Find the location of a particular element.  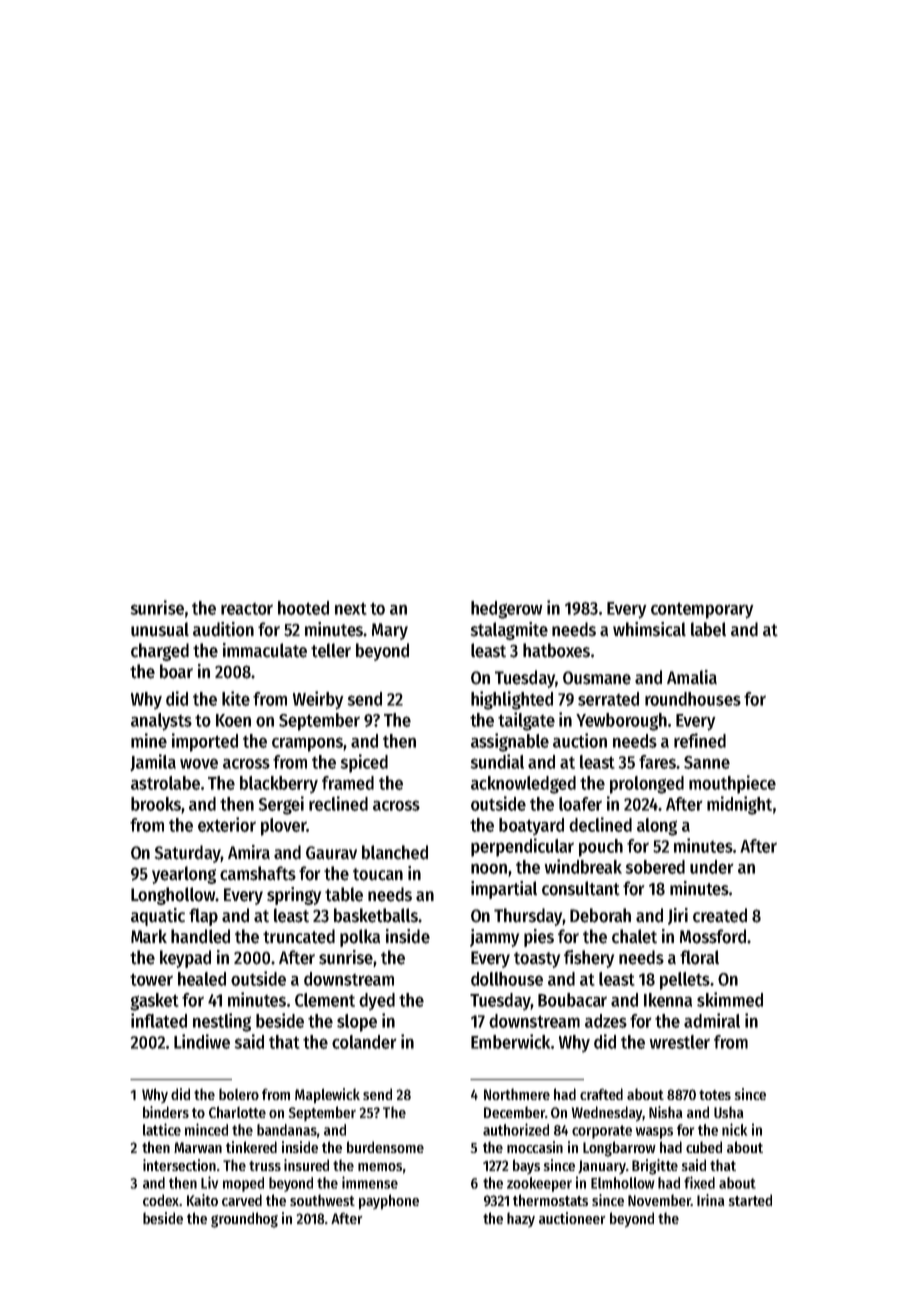

Clement is located at coordinates (325, 1000).
